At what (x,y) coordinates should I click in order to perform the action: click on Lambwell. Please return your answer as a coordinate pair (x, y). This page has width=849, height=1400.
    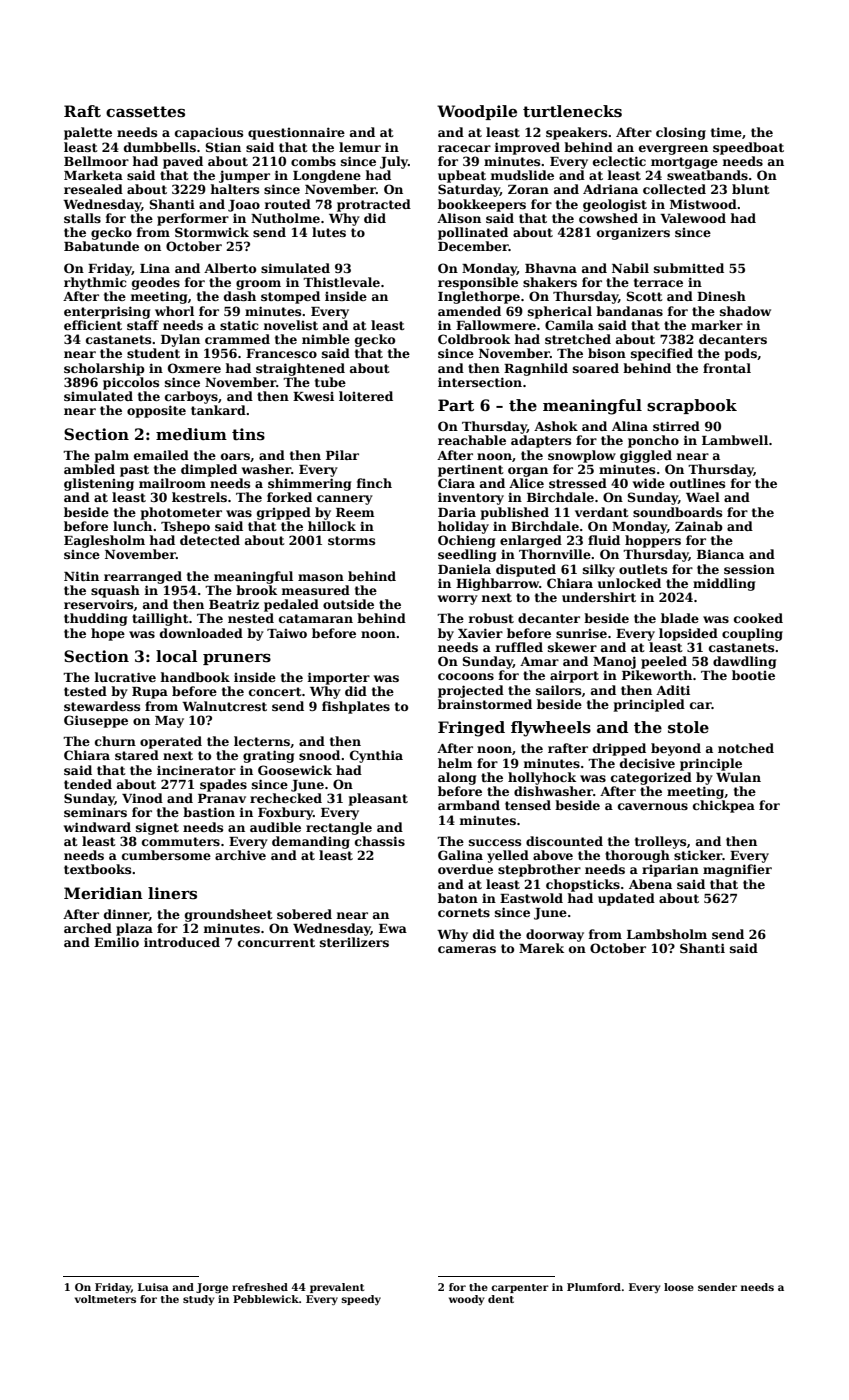
    Looking at the image, I should click on (735, 440).
